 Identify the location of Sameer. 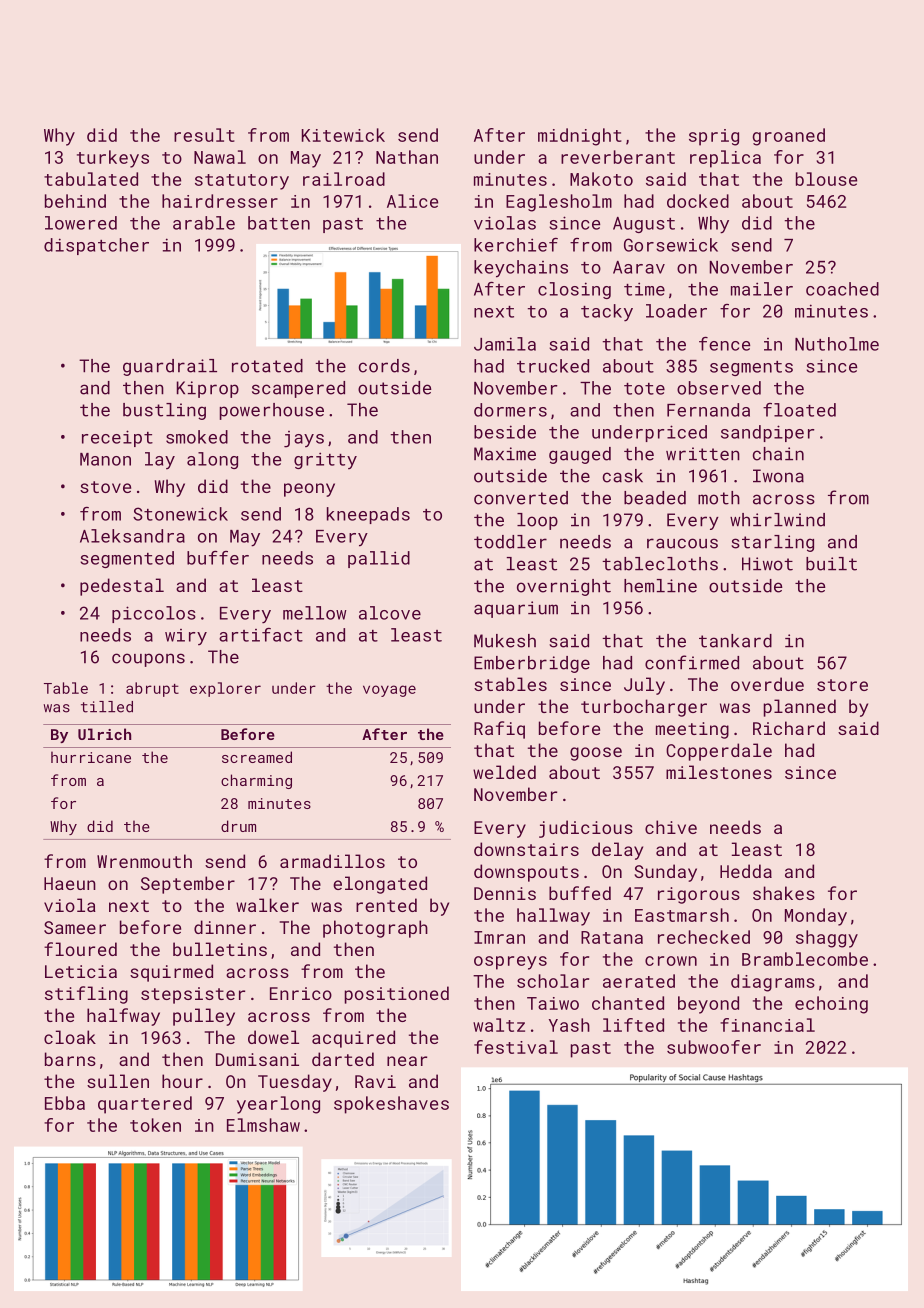
(75, 927).
